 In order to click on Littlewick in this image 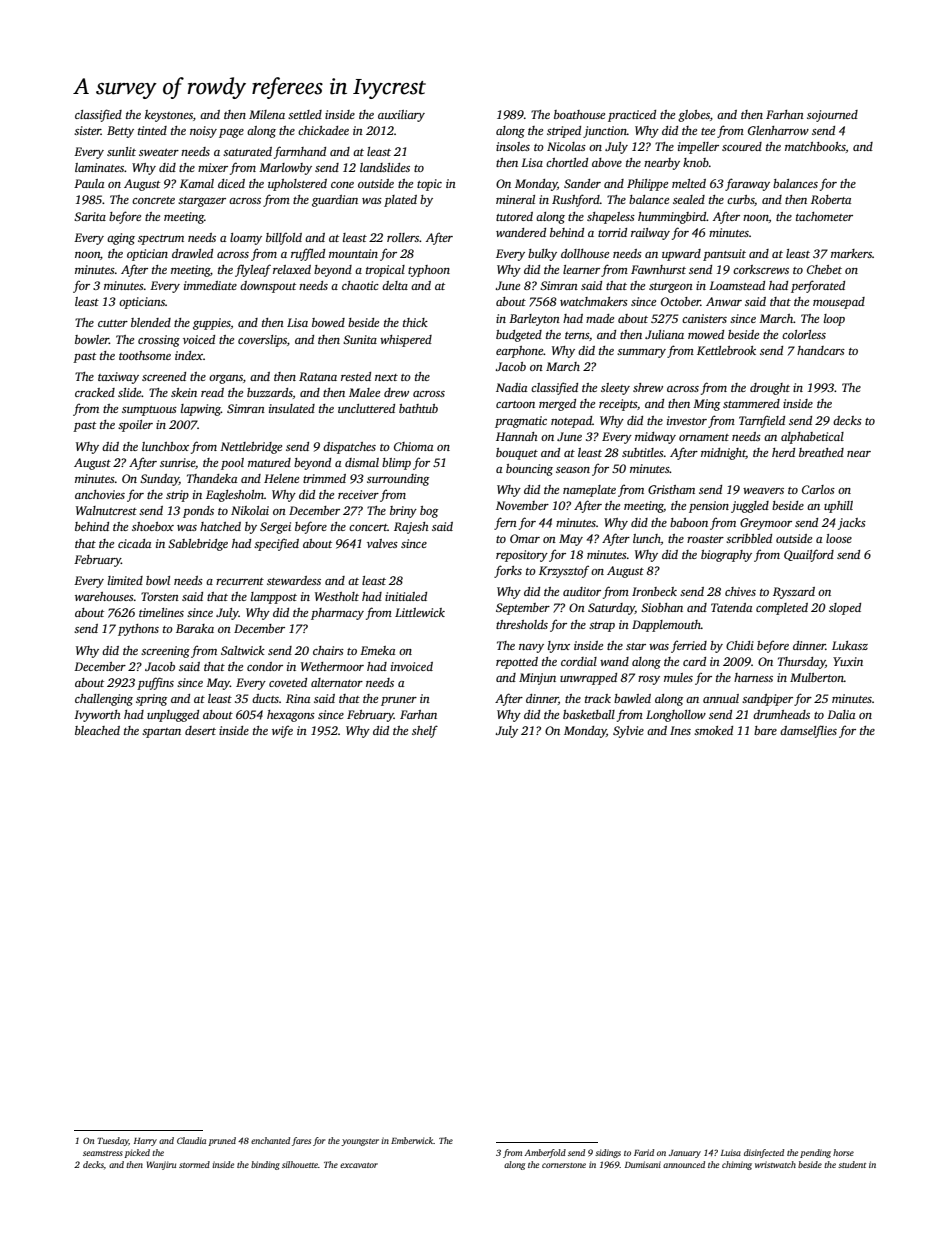, I will do `click(420, 612)`.
